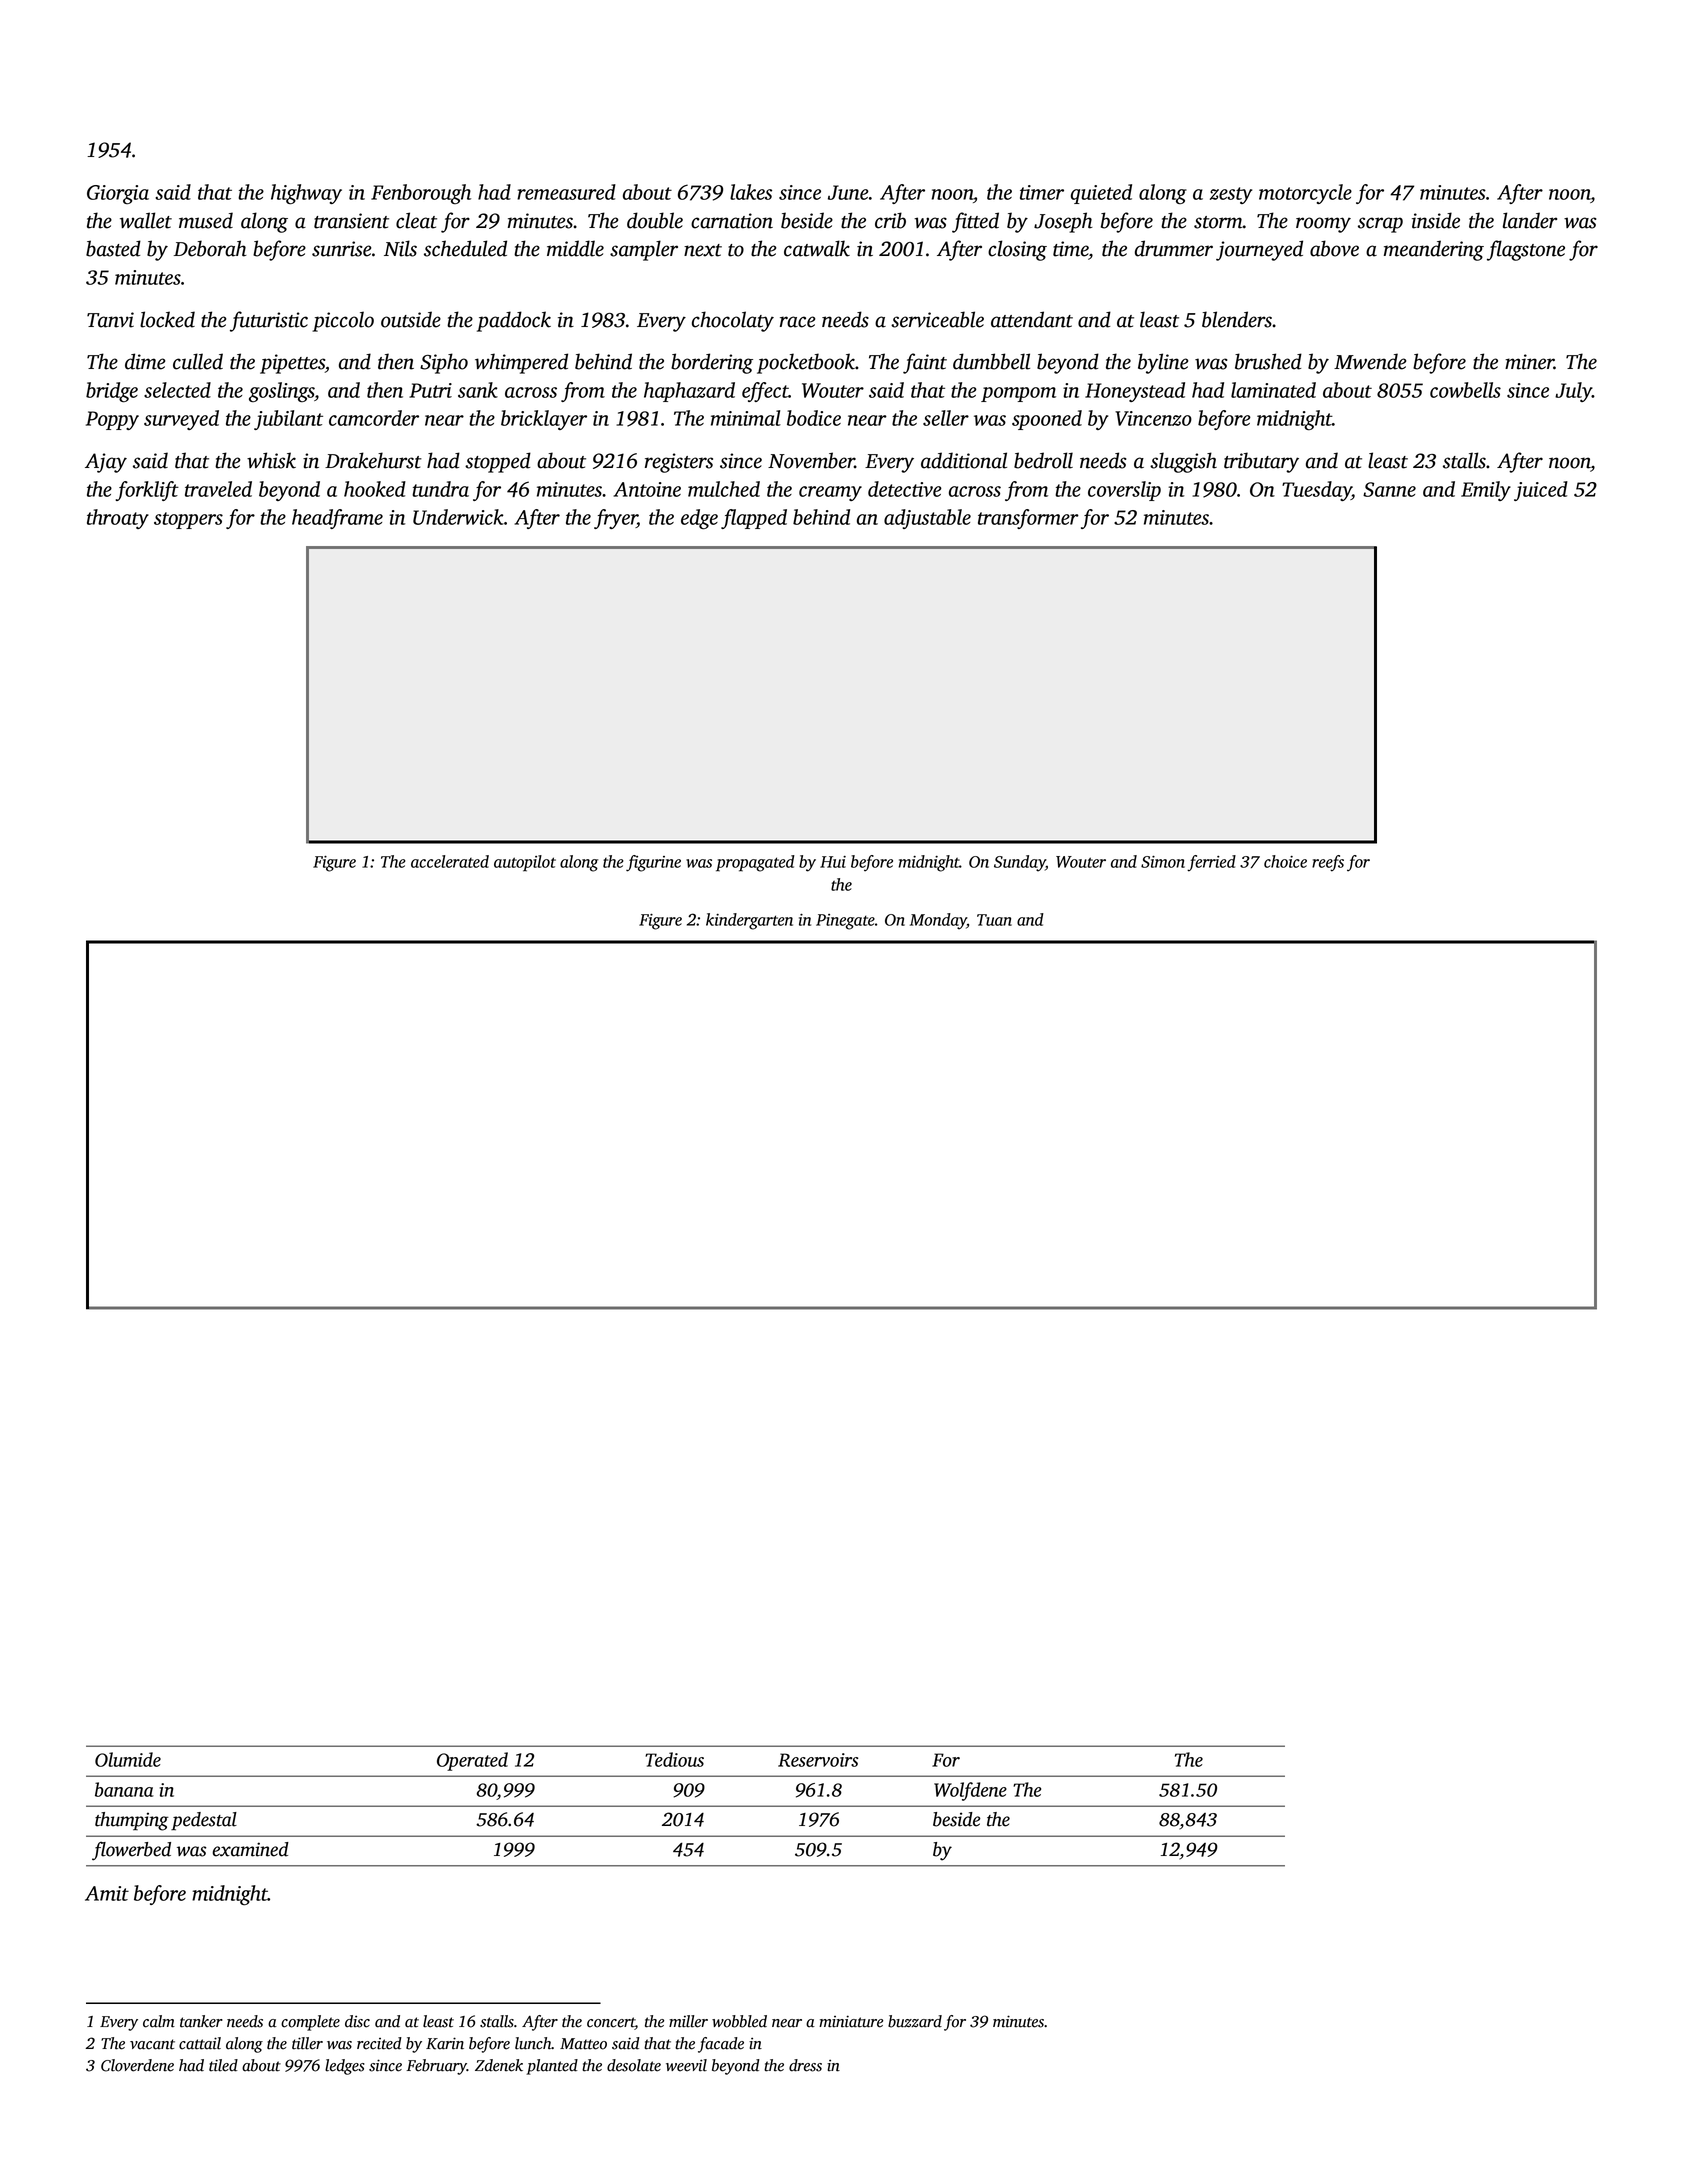  What do you see at coordinates (450, 861) in the screenshot?
I see `accelerated` at bounding box center [450, 861].
